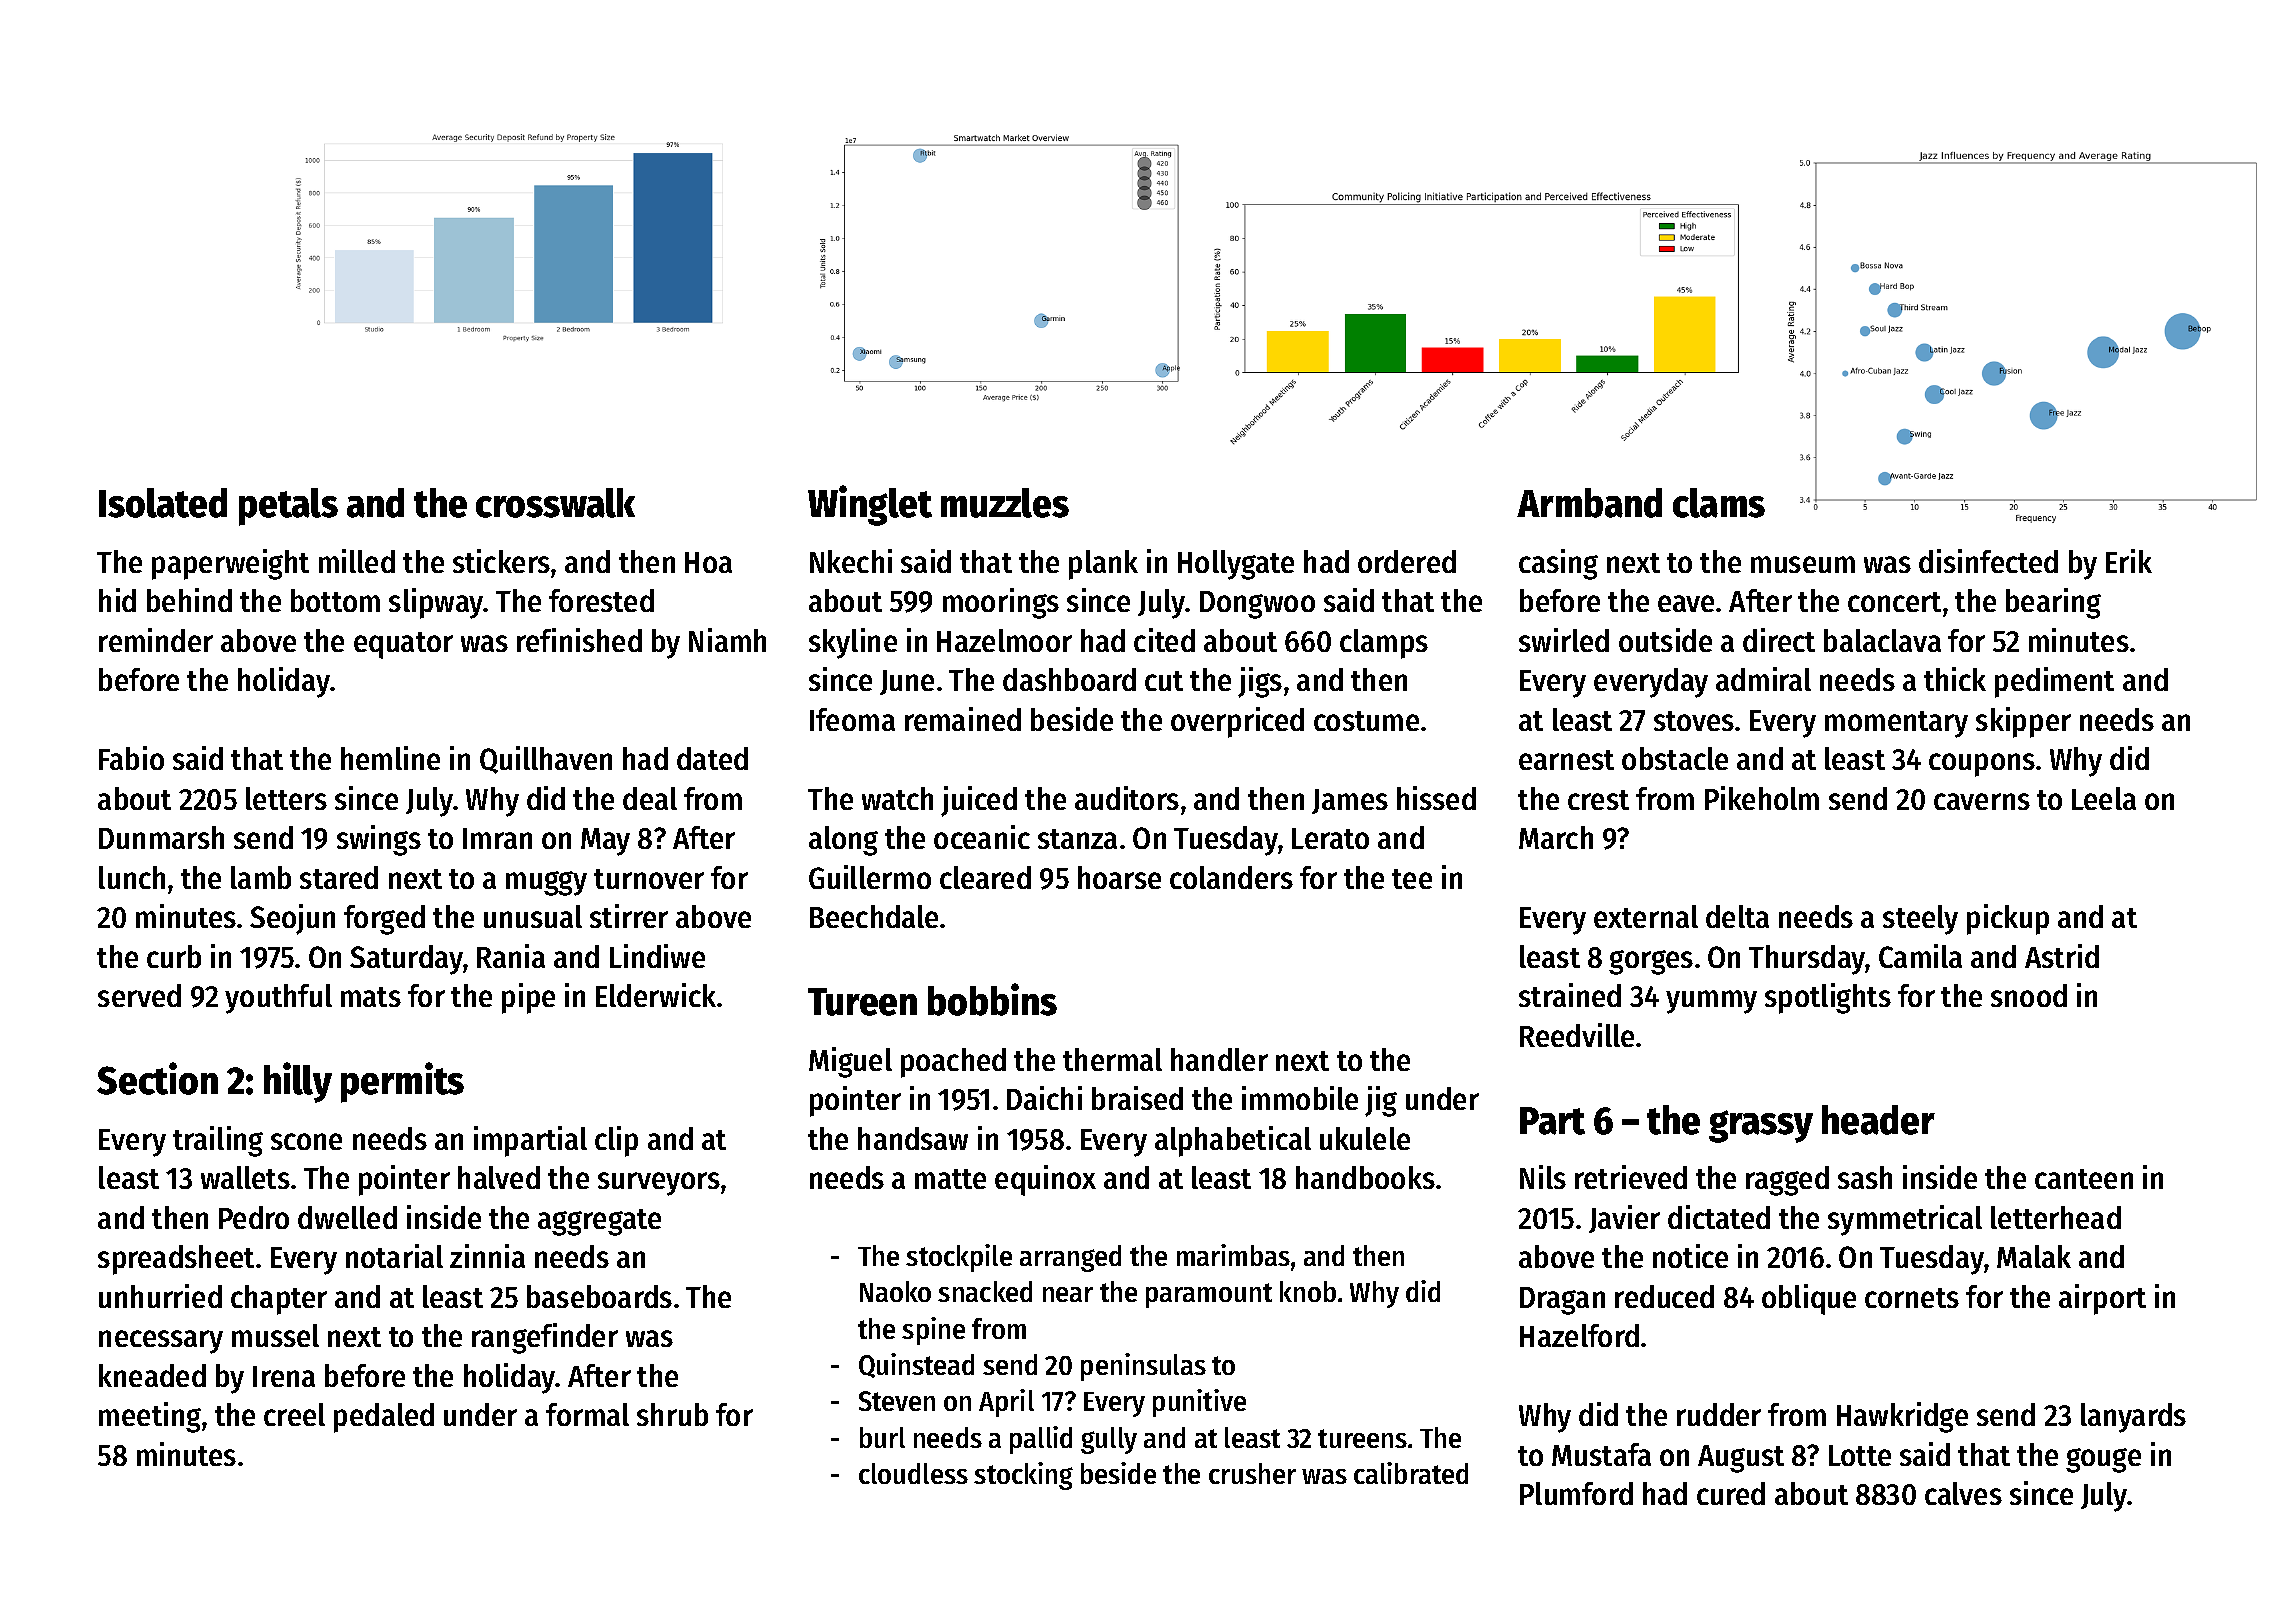 Image resolution: width=2292 pixels, height=1620 pixels. I want to click on handbooks, so click(1365, 1177).
